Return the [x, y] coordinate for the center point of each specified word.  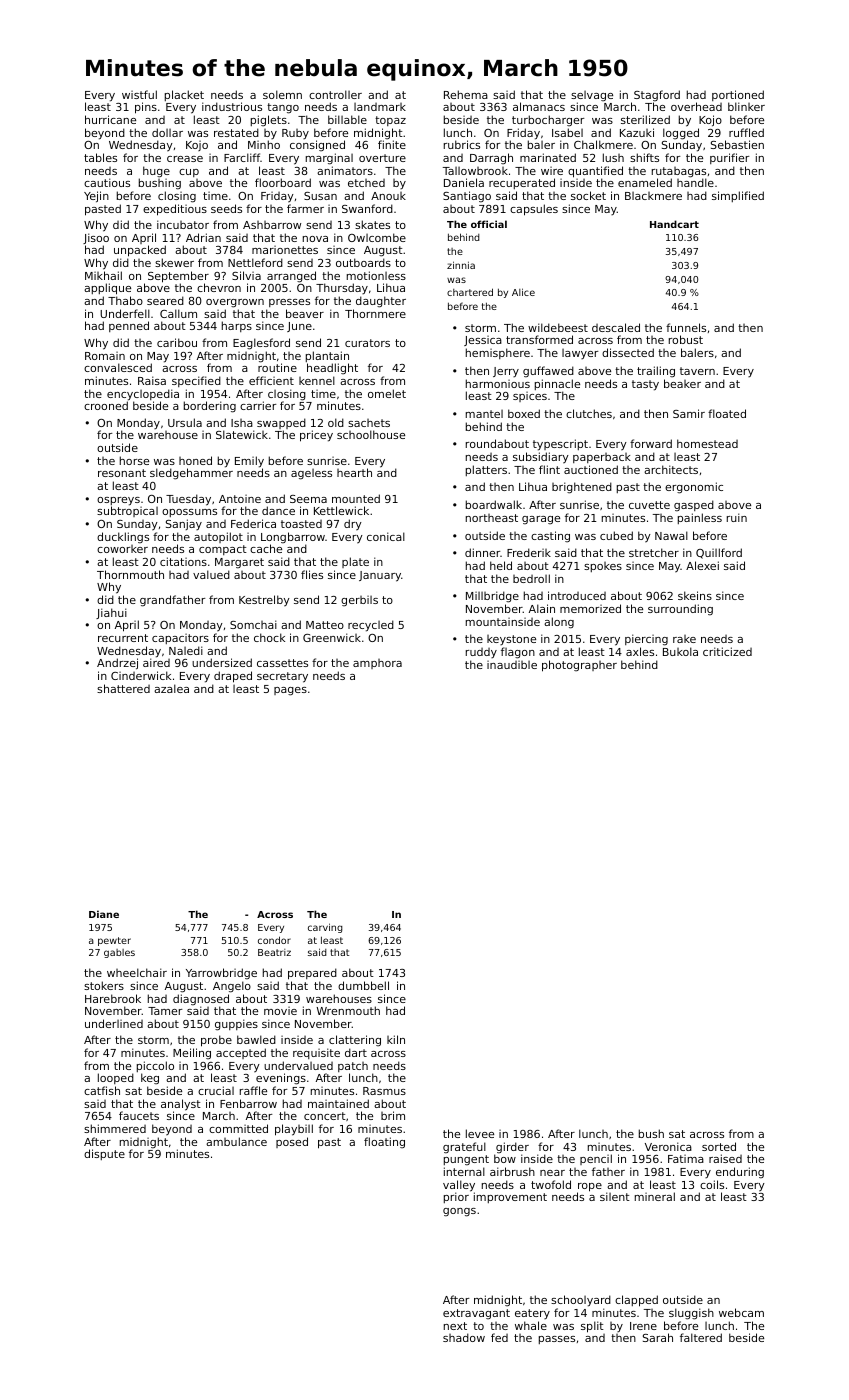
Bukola [680, 651]
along [559, 623]
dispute [104, 1154]
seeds [226, 208]
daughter [381, 302]
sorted [719, 1146]
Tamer [165, 1011]
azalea [171, 688]
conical [386, 536]
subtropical [127, 512]
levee [480, 1133]
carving [325, 928]
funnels [686, 327]
